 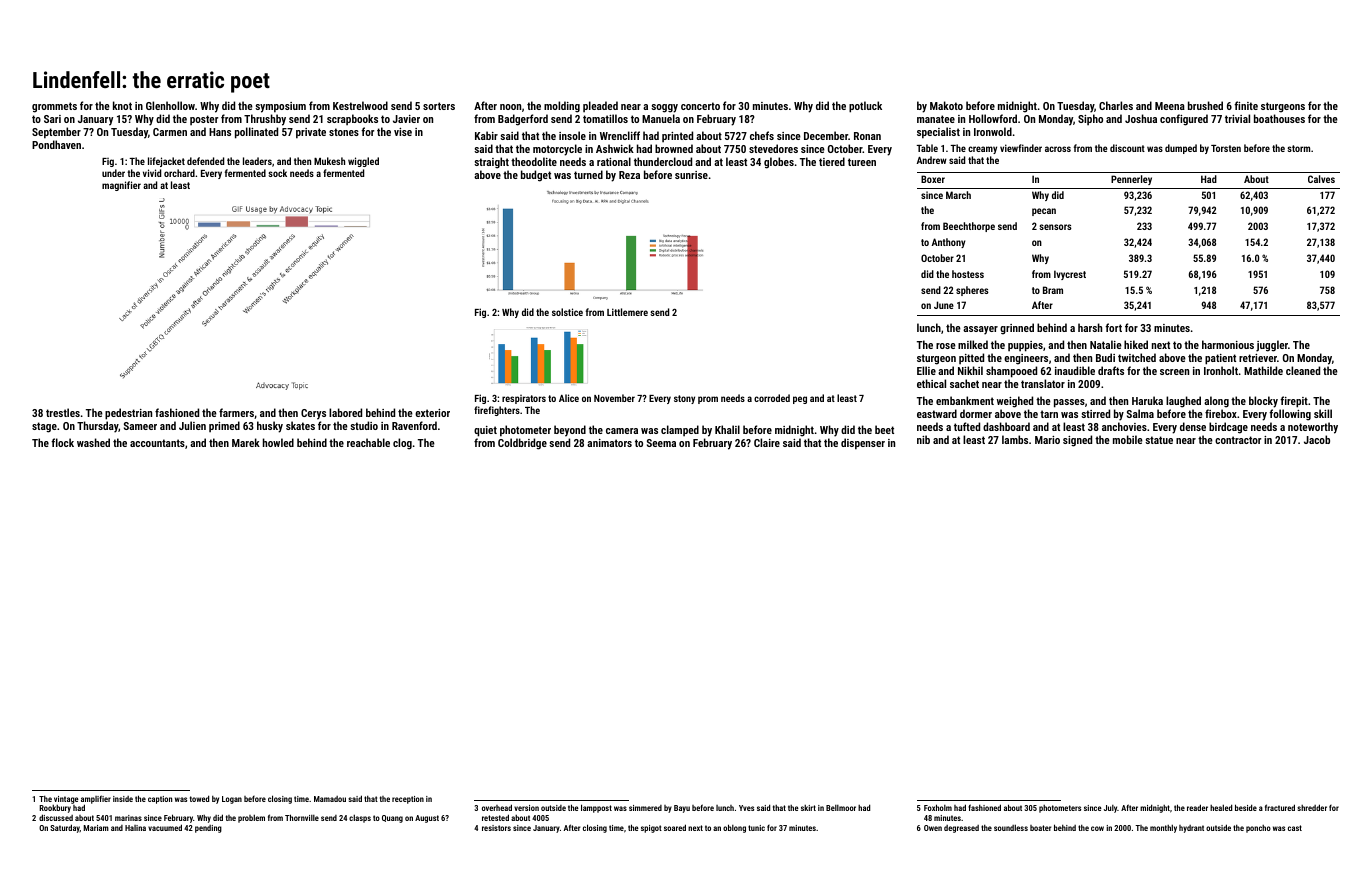 What do you see at coordinates (1280, 807) in the screenshot?
I see `fractured` at bounding box center [1280, 807].
